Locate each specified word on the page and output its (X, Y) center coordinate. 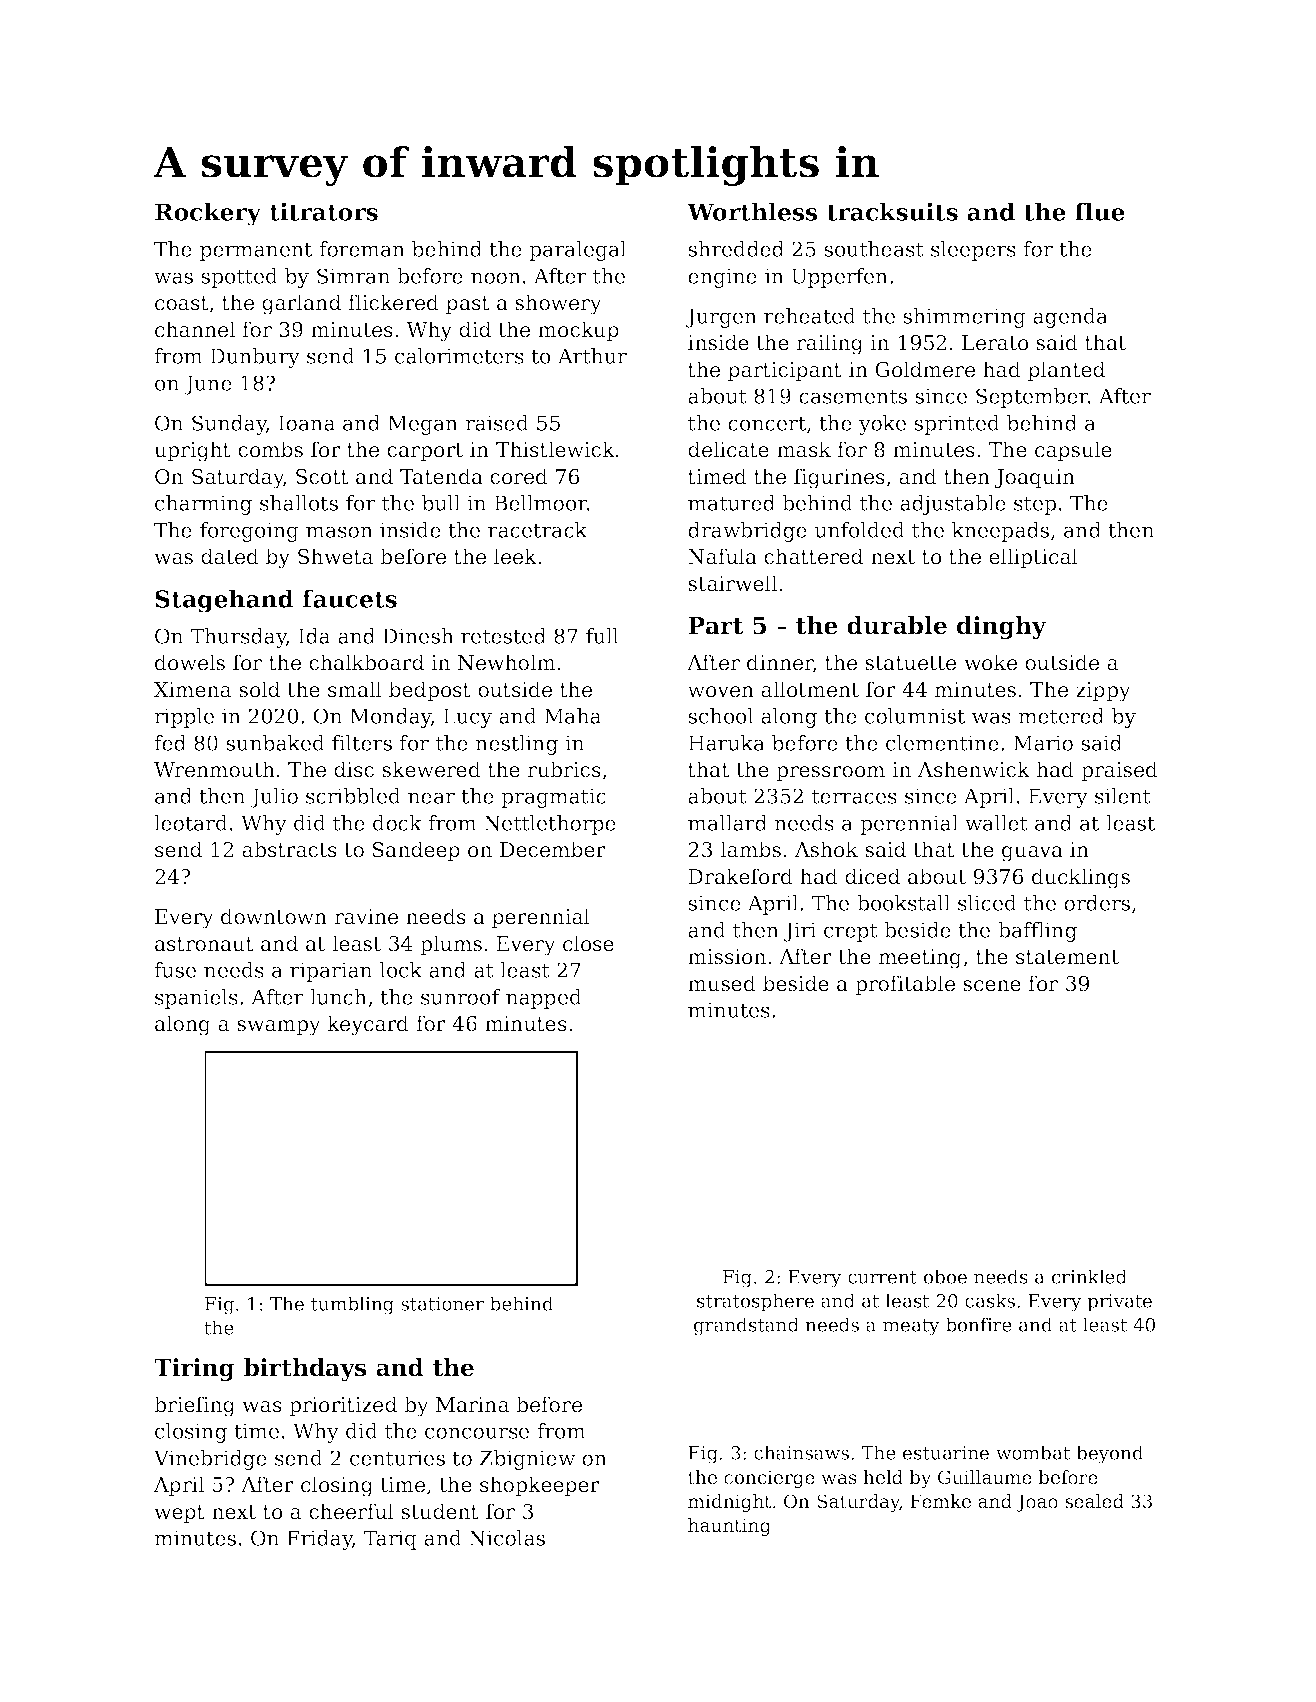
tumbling (352, 1305)
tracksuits (892, 211)
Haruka (726, 743)
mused (722, 983)
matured (731, 503)
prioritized (343, 1406)
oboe (945, 1276)
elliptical (1033, 558)
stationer (442, 1304)
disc (354, 769)
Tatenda (441, 476)
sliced (987, 903)
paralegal (577, 251)
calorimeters (459, 356)
